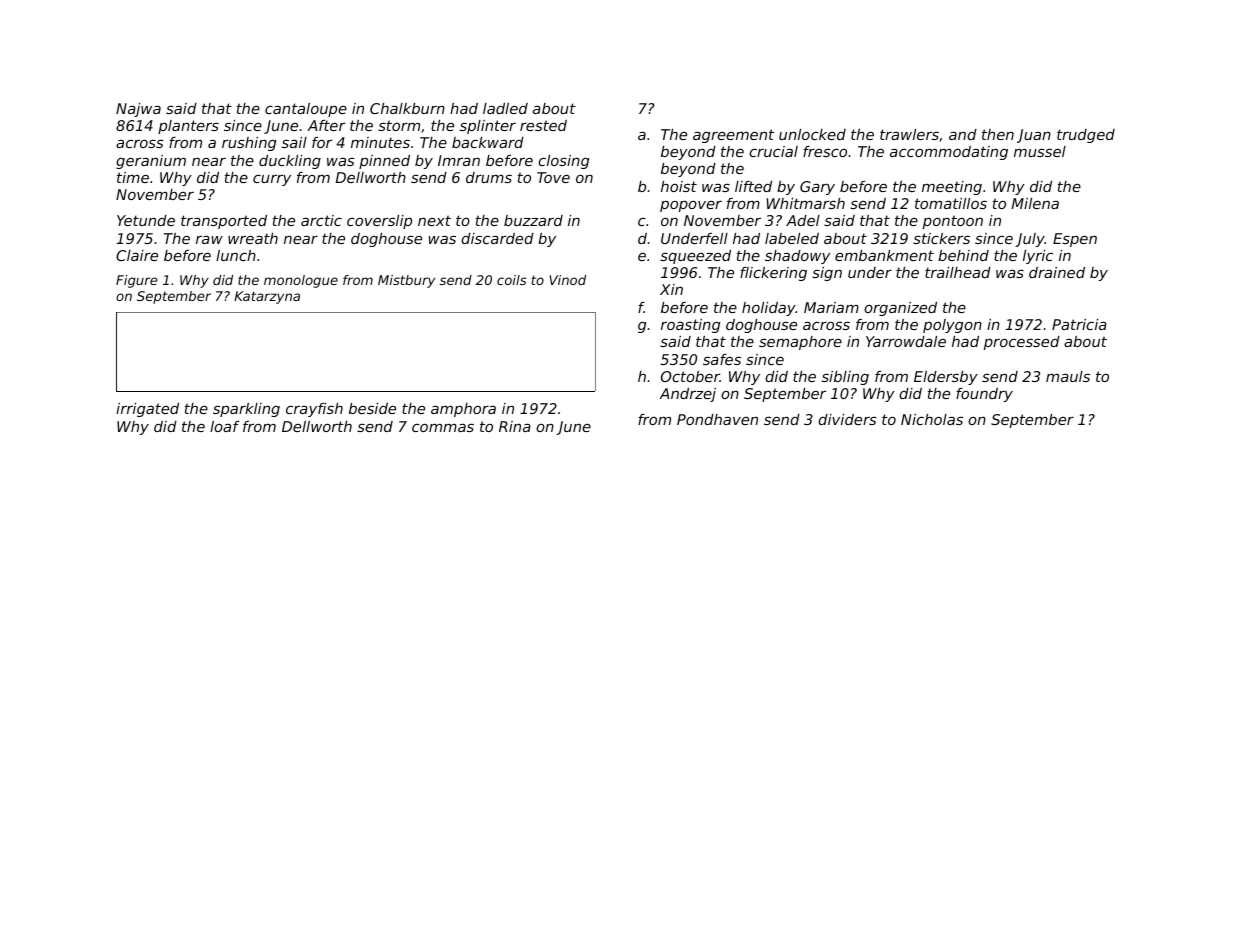  What do you see at coordinates (505, 108) in the image?
I see `ladled` at bounding box center [505, 108].
